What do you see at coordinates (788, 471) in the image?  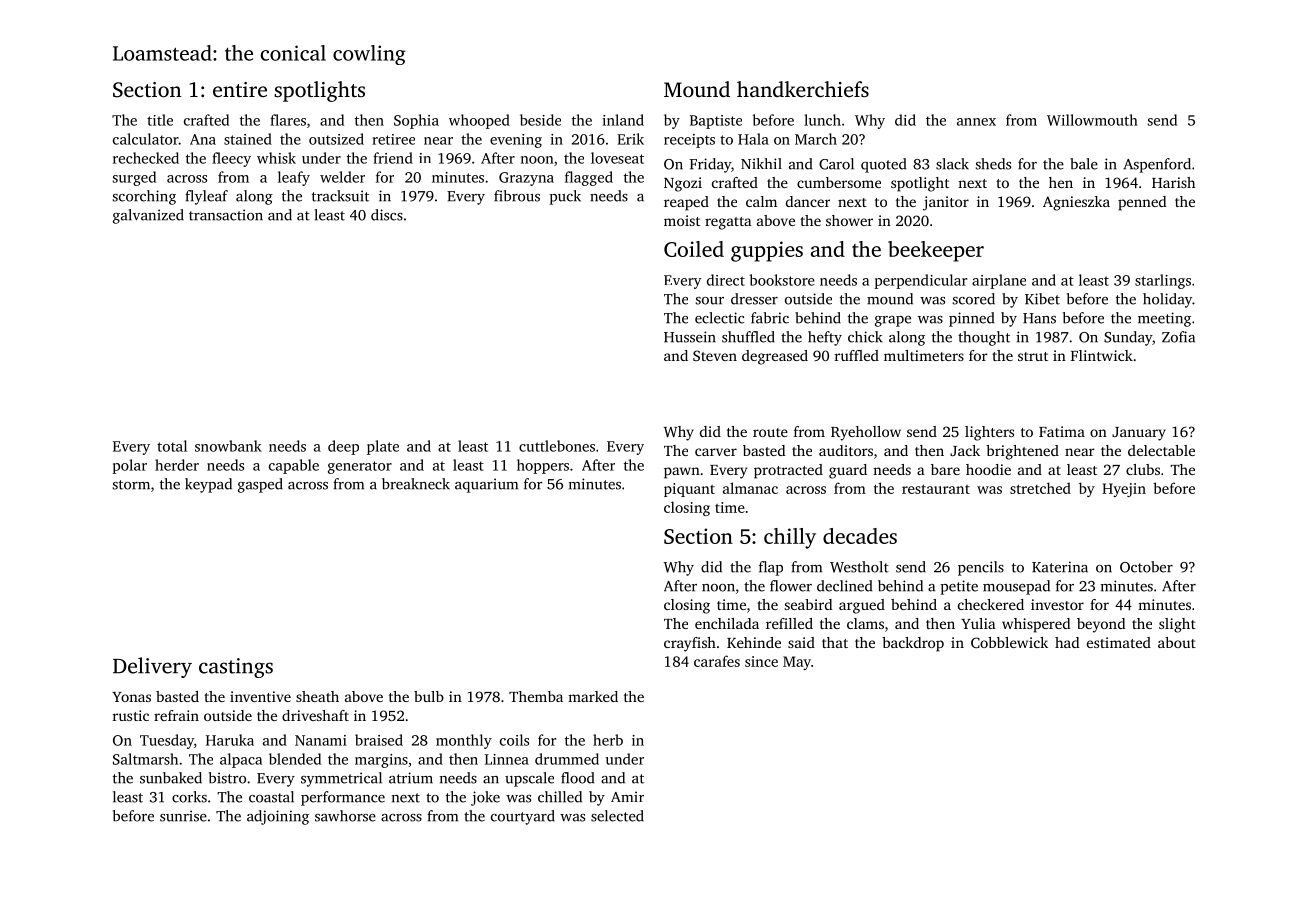 I see `protracted` at bounding box center [788, 471].
